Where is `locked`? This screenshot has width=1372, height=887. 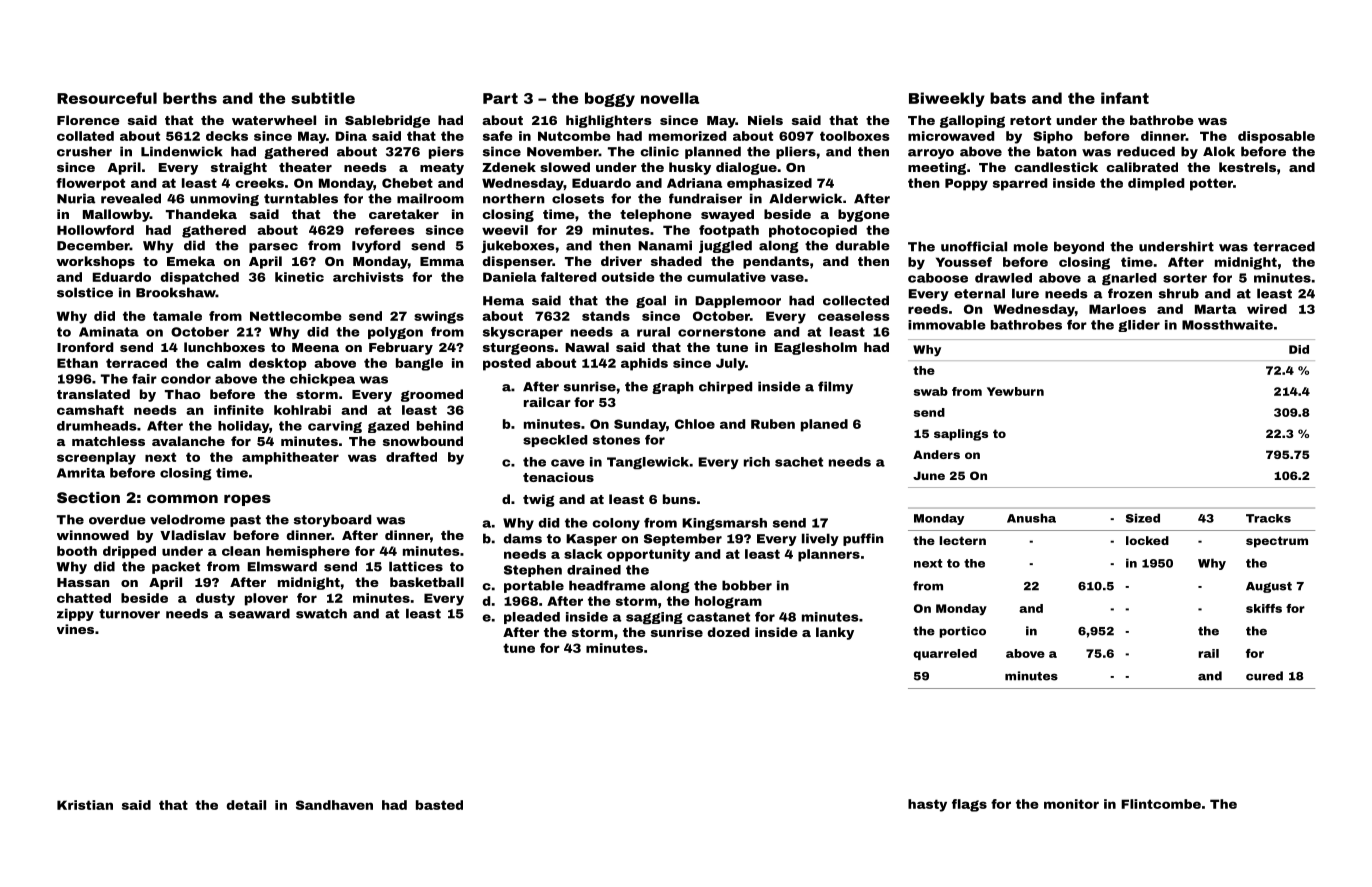 locked is located at coordinates (1147, 540).
